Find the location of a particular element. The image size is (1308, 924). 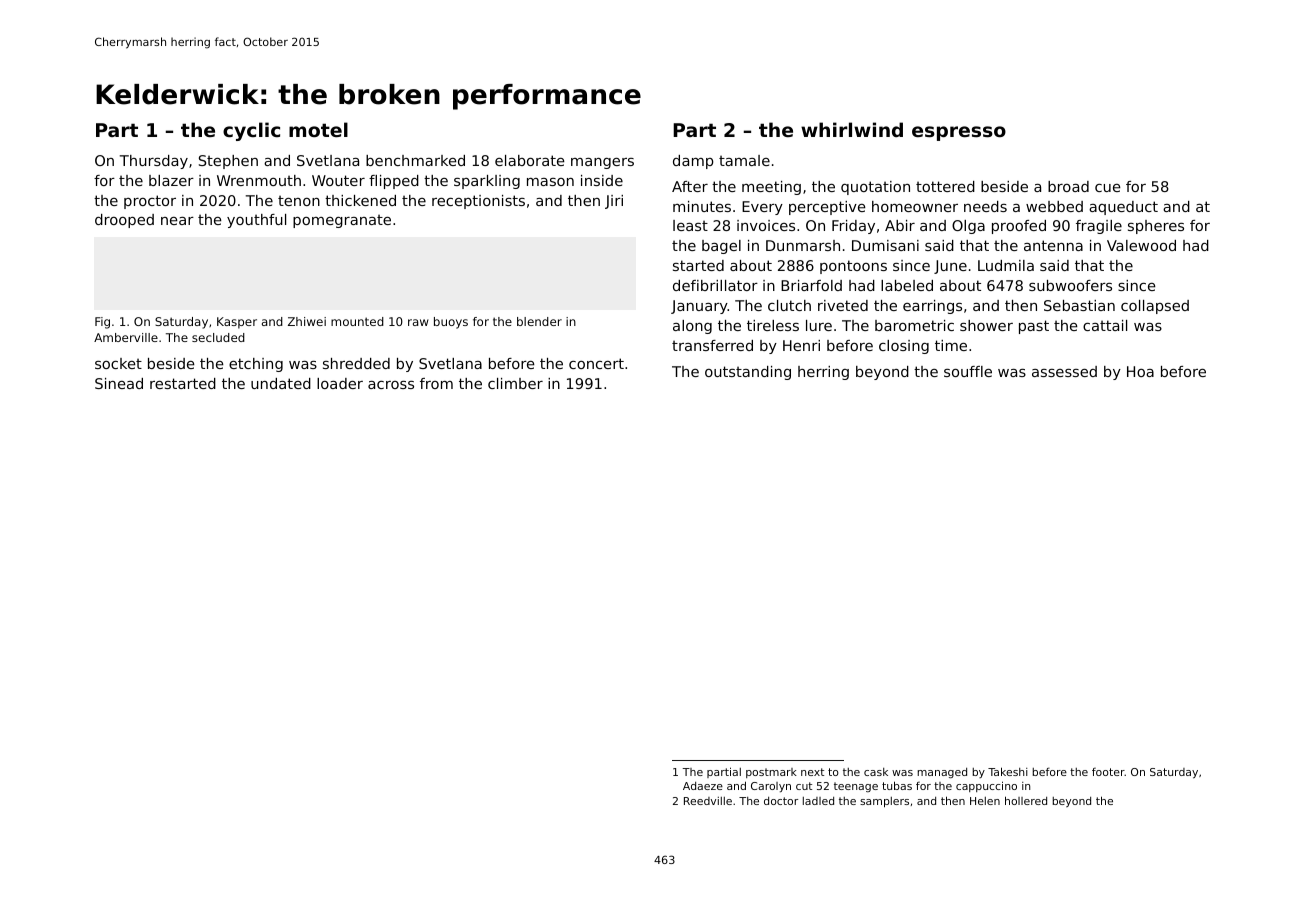

across is located at coordinates (391, 385).
